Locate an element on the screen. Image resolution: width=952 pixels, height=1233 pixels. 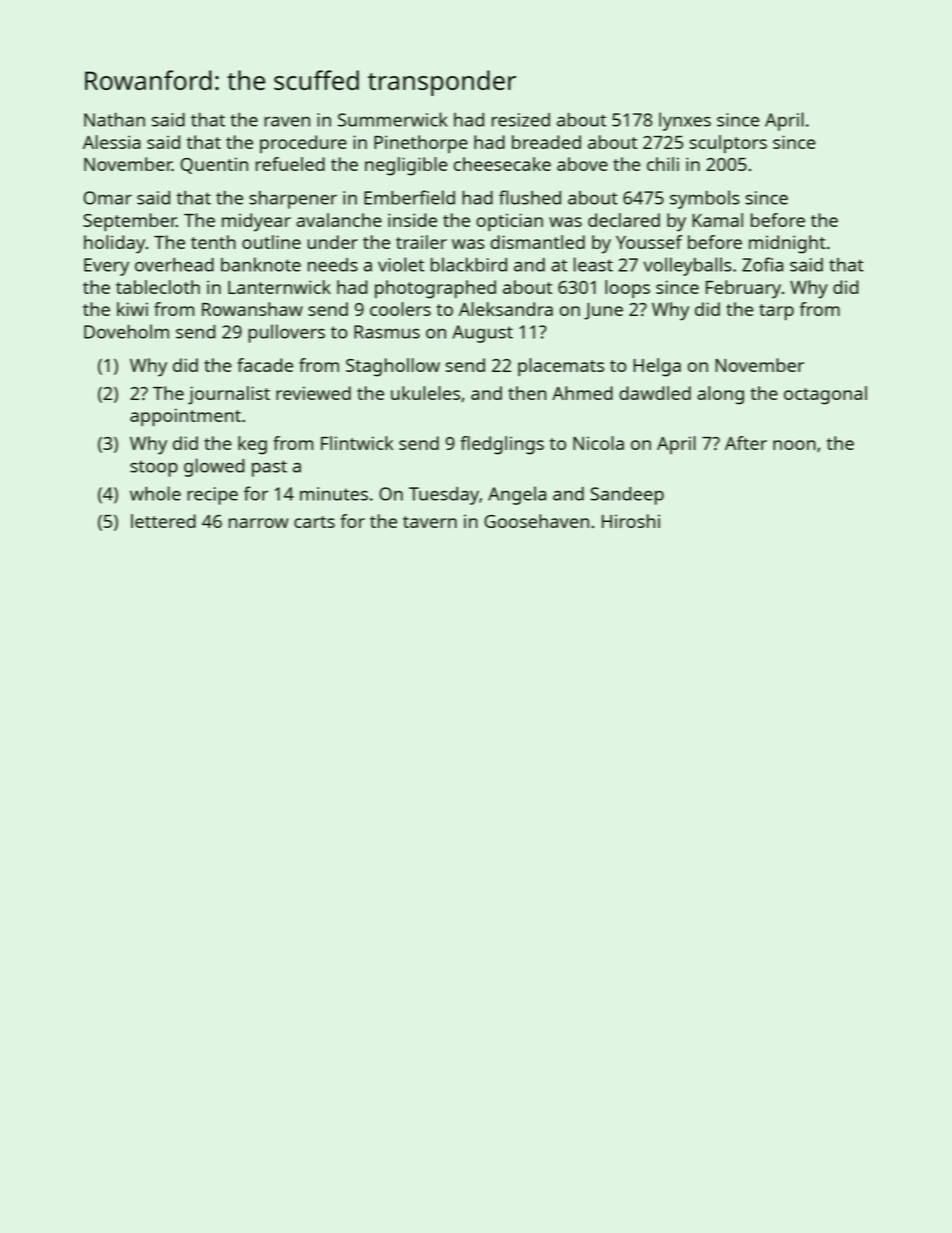
fledglings is located at coordinates (502, 445).
